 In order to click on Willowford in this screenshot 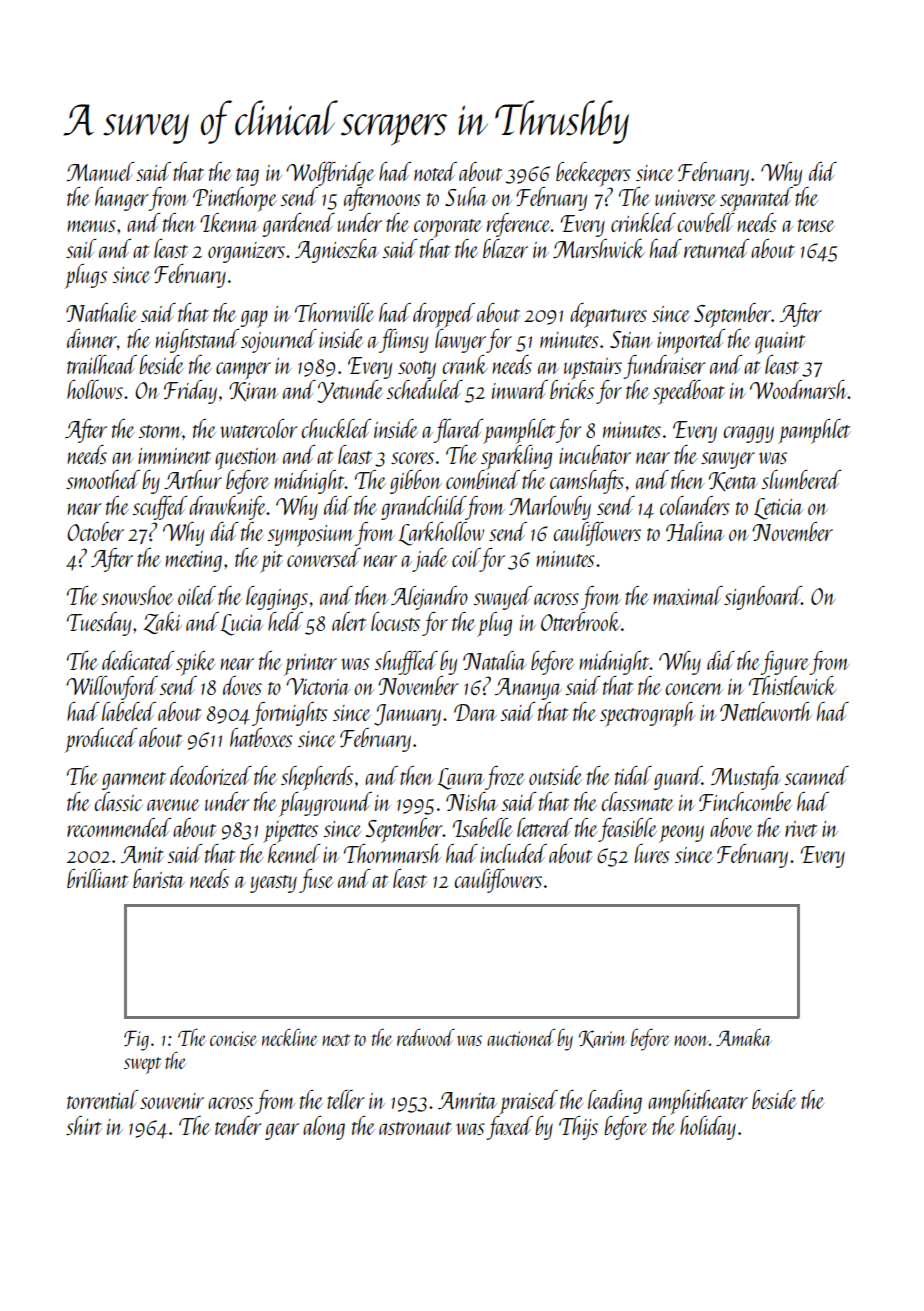, I will do `click(112, 688)`.
